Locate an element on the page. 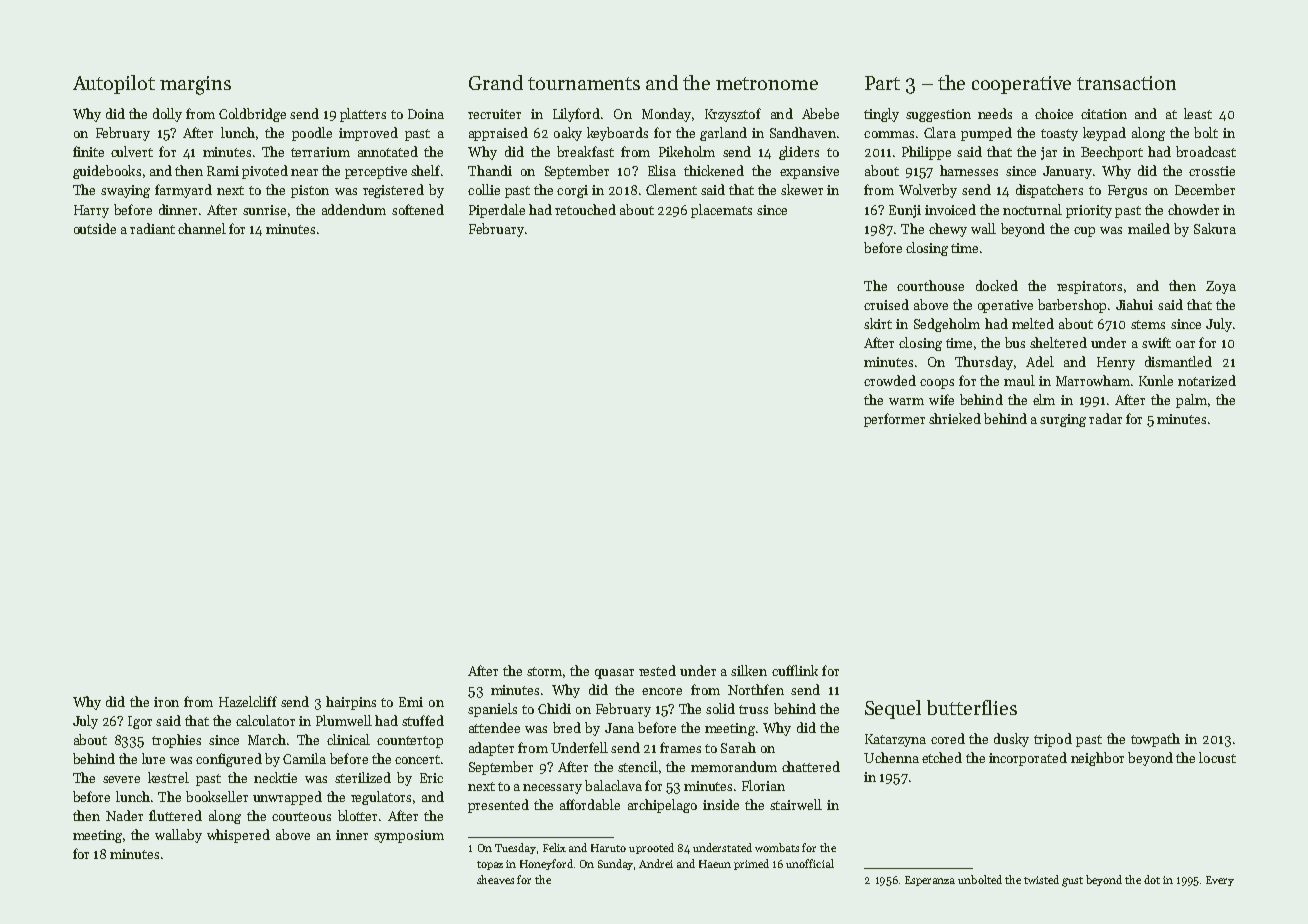  finite is located at coordinates (88, 151).
